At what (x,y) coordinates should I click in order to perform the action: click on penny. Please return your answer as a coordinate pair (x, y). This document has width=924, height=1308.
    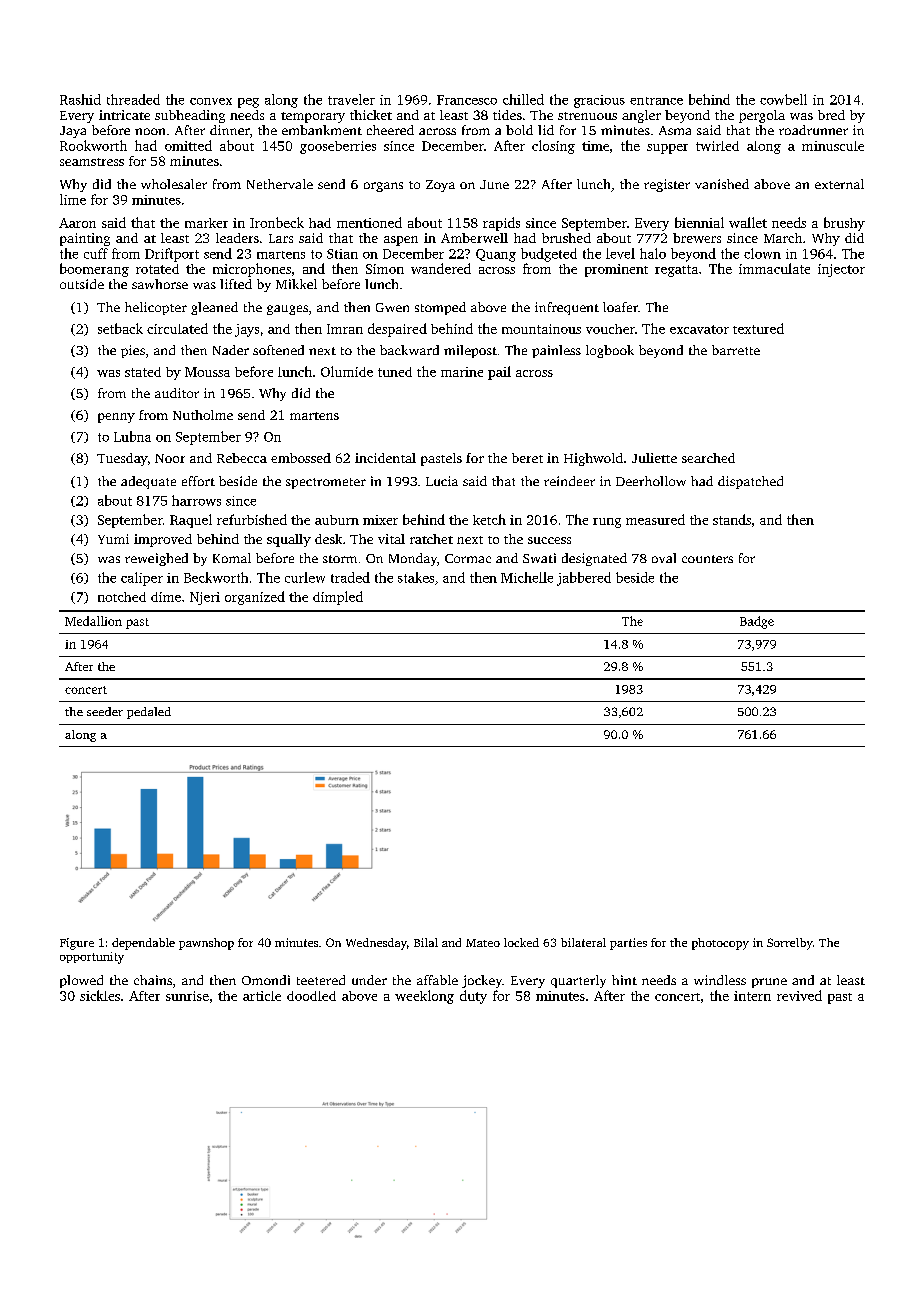
    Looking at the image, I should click on (116, 418).
